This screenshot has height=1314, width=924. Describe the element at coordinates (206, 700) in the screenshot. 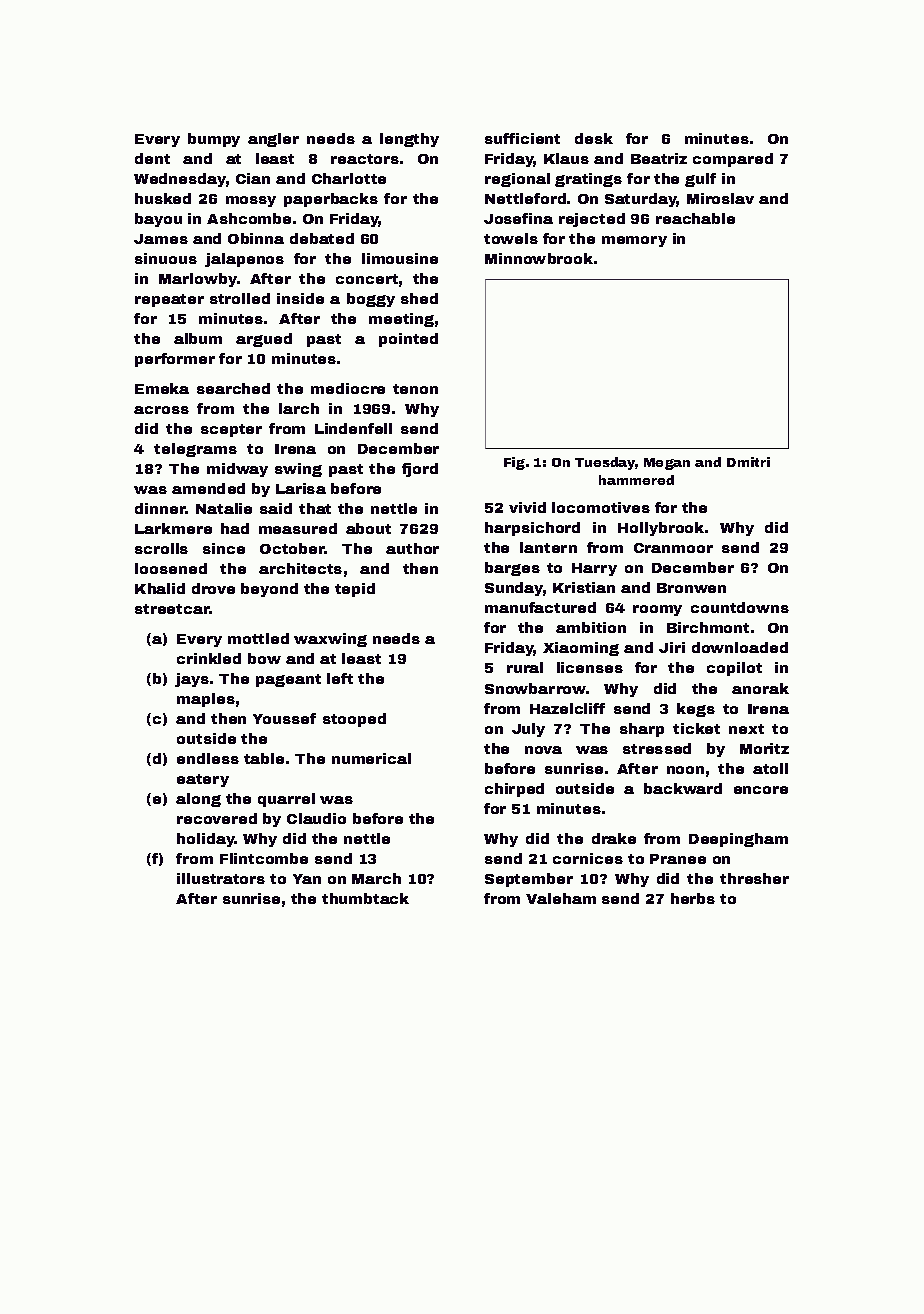

I see `maples` at that location.
